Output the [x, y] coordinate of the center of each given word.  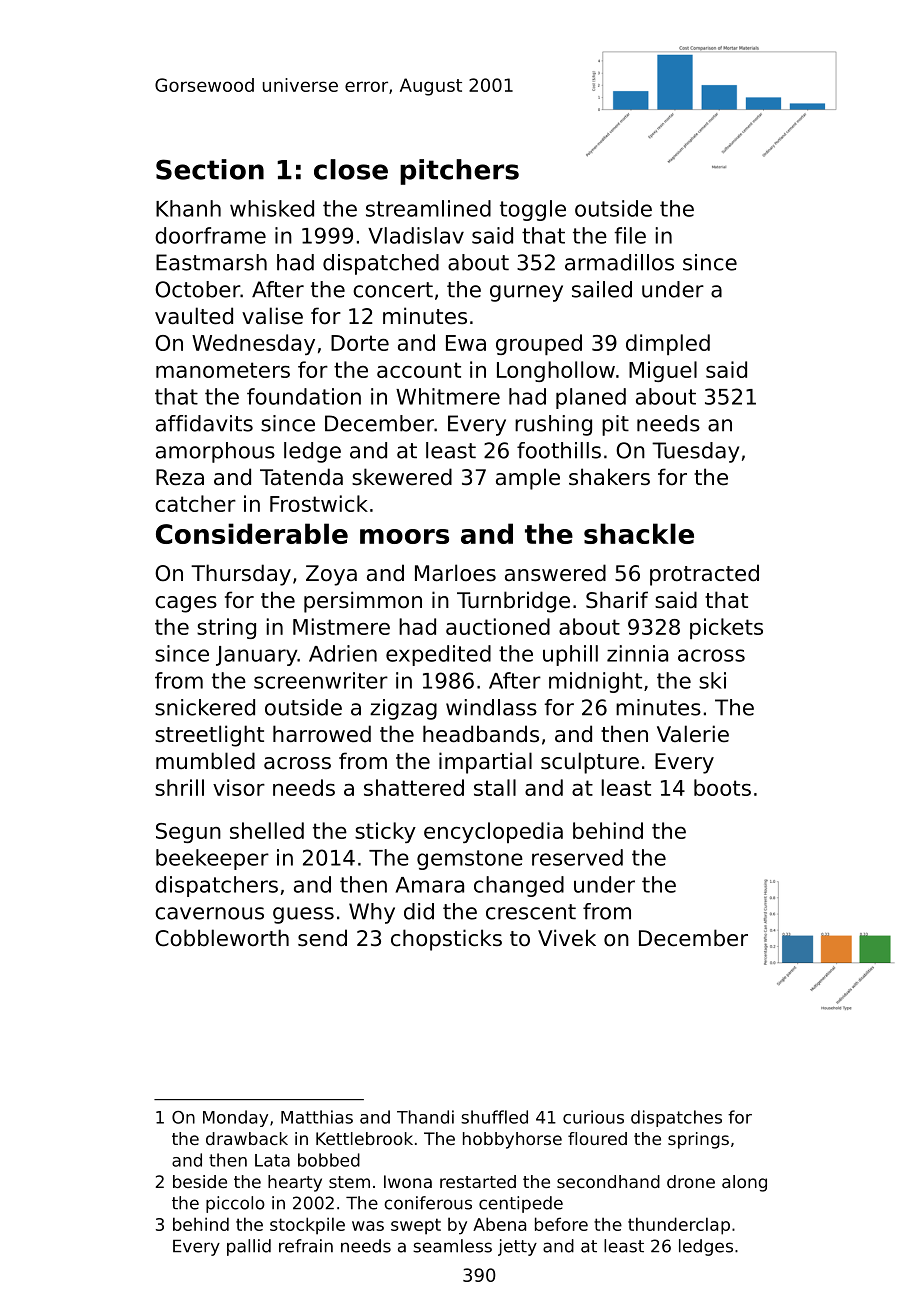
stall [495, 787]
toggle [533, 210]
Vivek [567, 938]
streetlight [209, 736]
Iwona [408, 1181]
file [630, 235]
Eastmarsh [211, 262]
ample [528, 479]
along [744, 1183]
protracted [704, 575]
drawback [247, 1138]
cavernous [209, 913]
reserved [577, 857]
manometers [223, 370]
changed [519, 886]
